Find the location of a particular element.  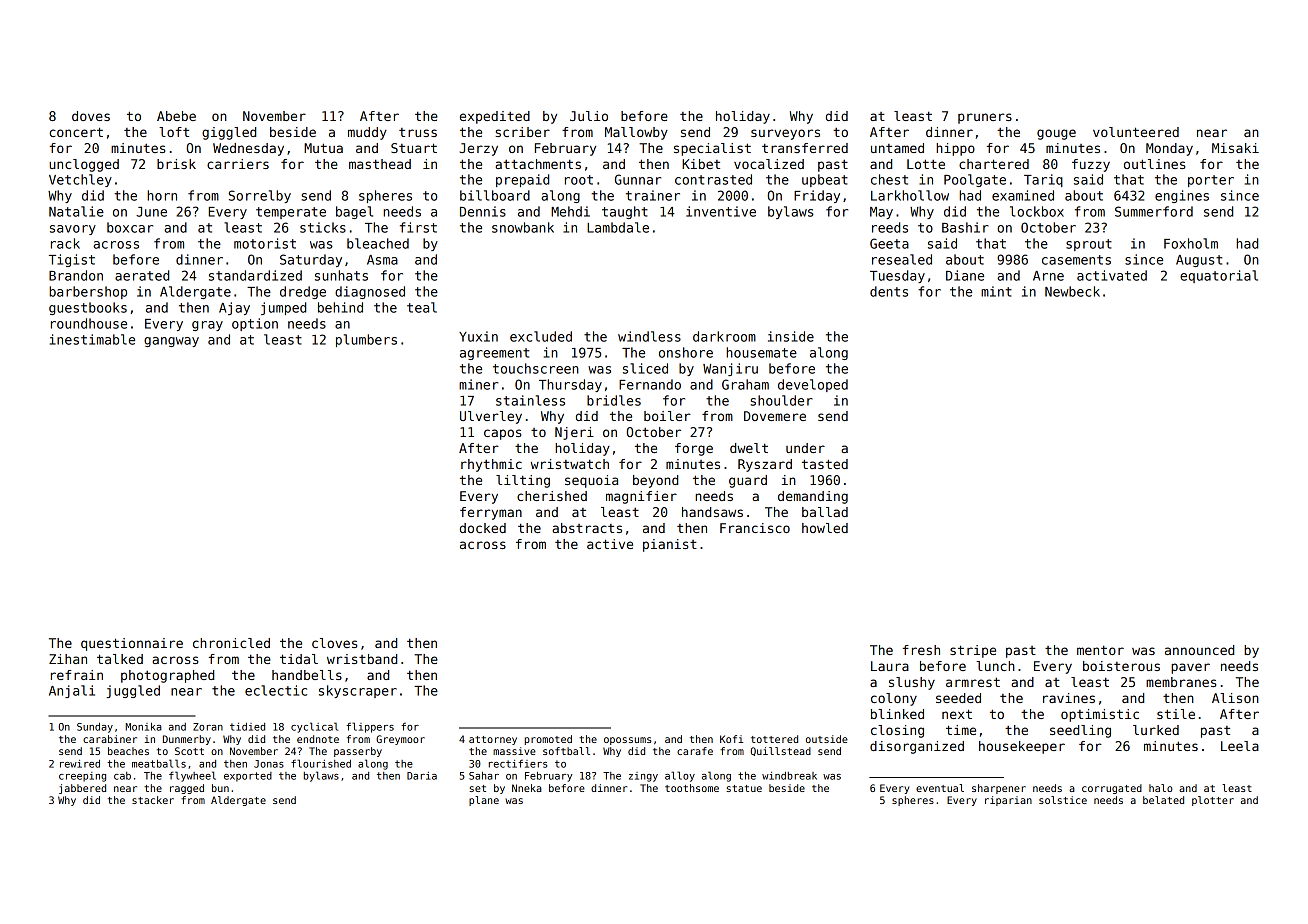

Julio is located at coordinates (589, 116).
